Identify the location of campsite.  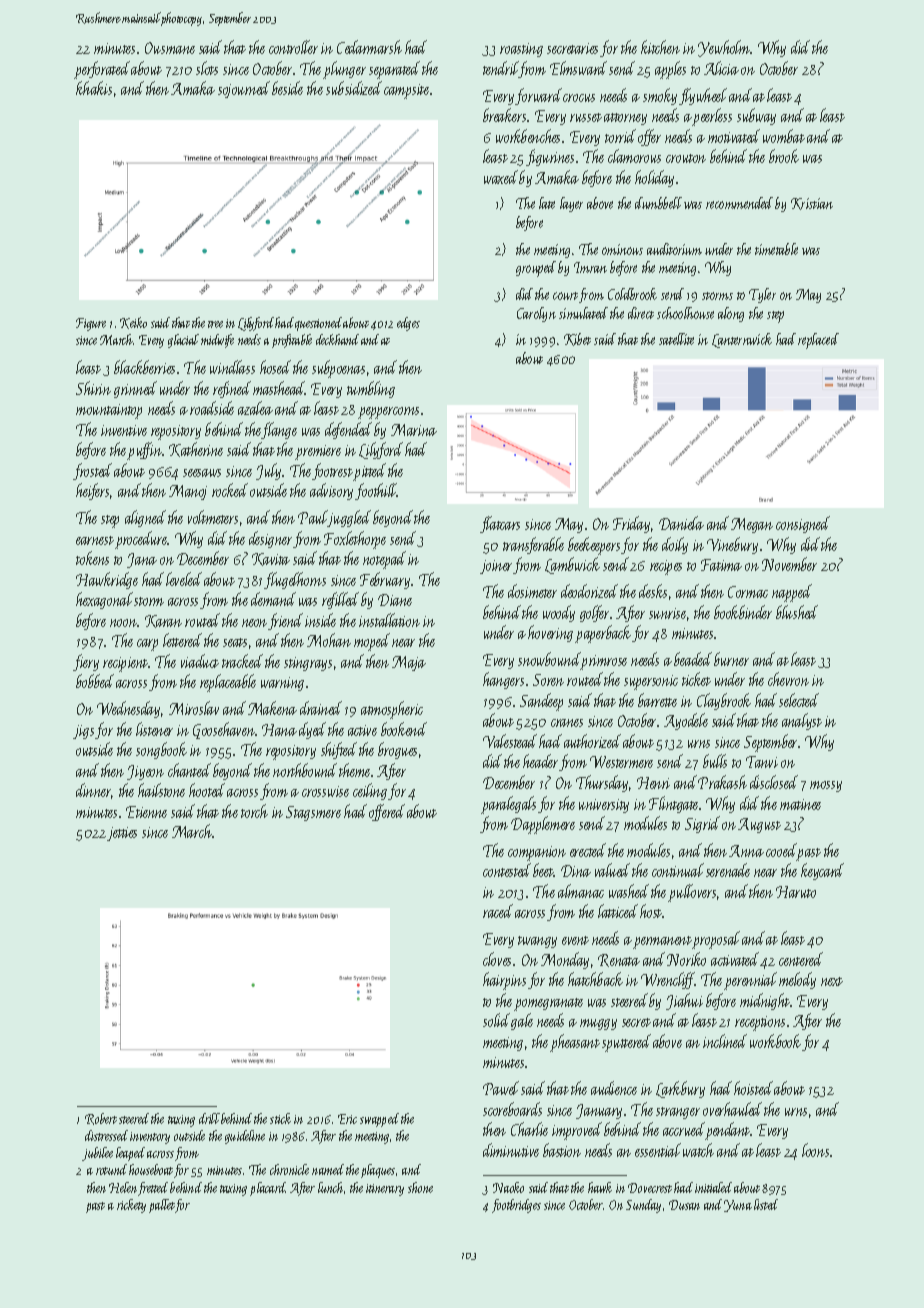
(406, 91).
